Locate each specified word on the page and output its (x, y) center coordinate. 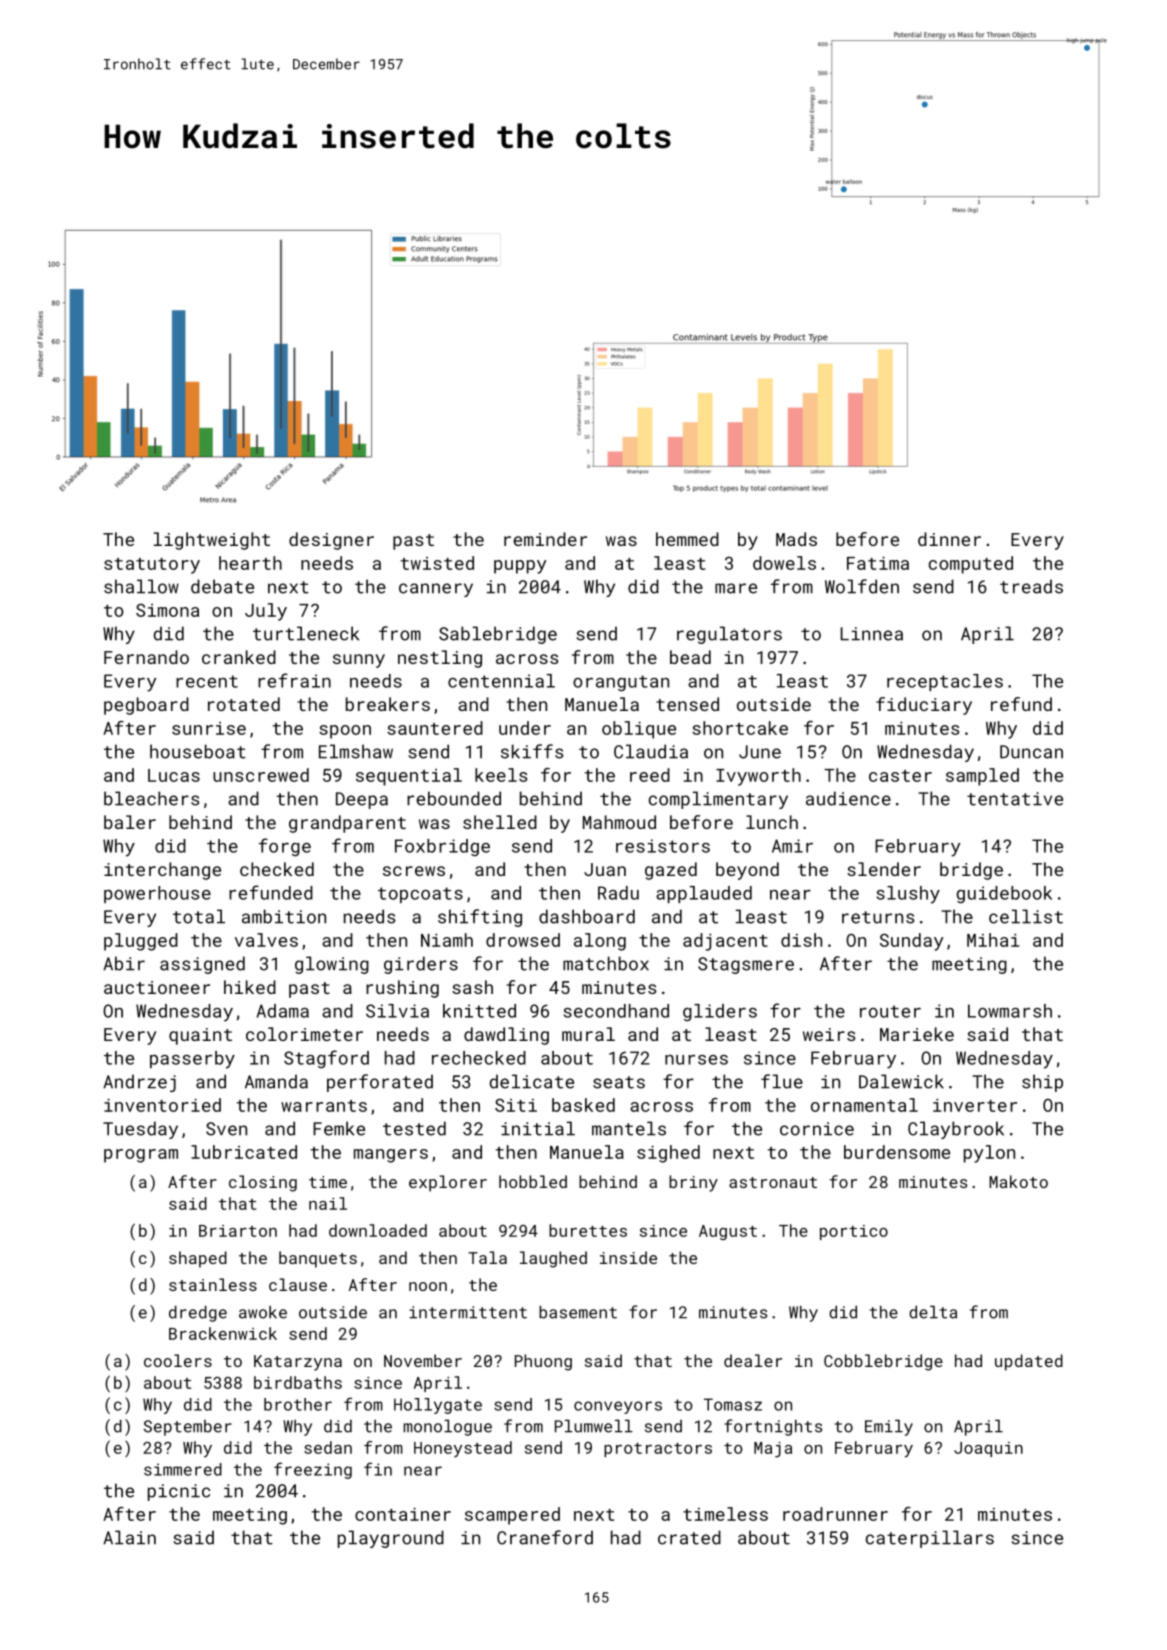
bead (690, 657)
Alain (129, 1537)
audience (848, 798)
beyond (747, 871)
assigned (202, 965)
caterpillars (930, 1539)
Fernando (146, 657)
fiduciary (924, 706)
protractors (658, 1450)
